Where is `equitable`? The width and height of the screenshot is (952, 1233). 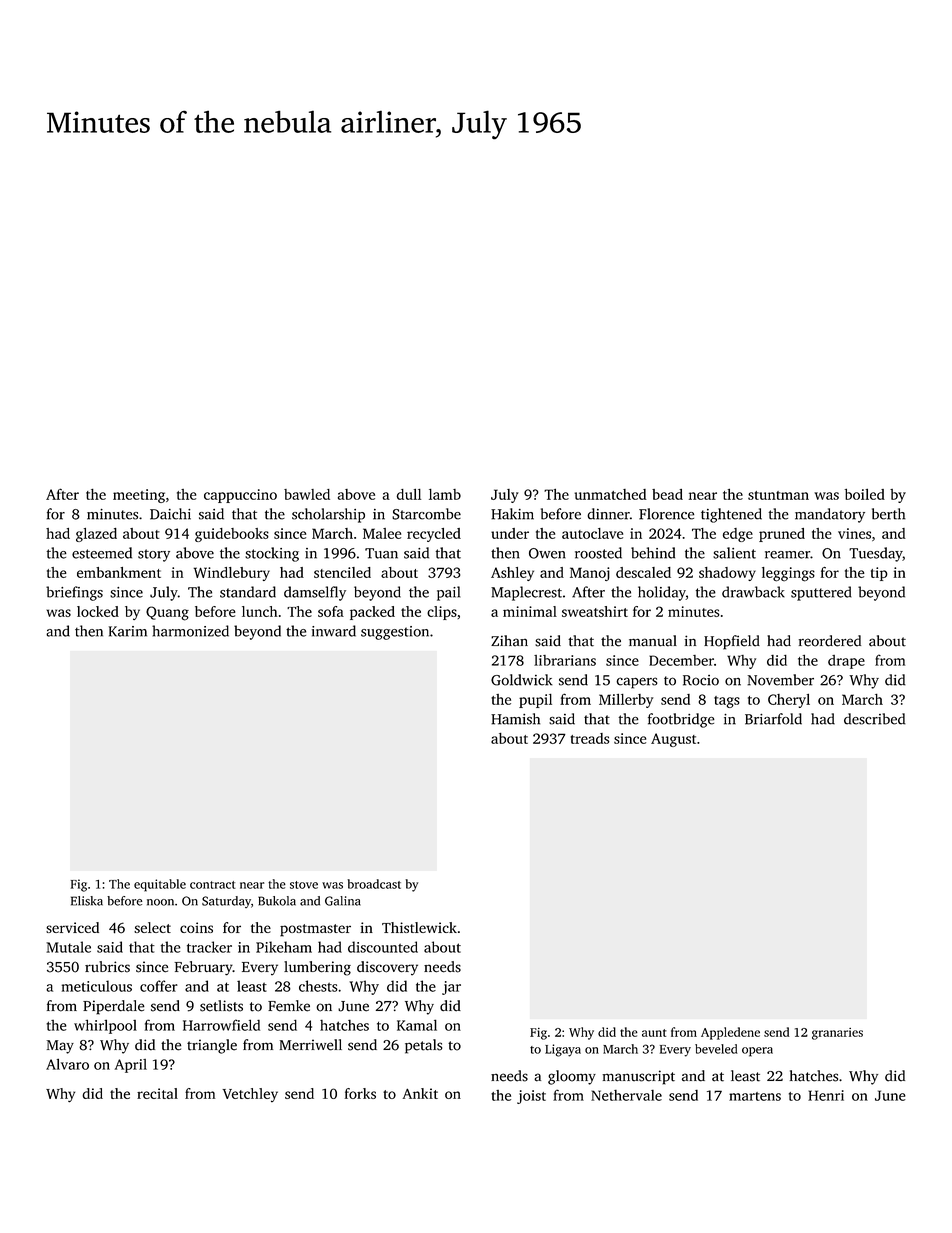
equitable is located at coordinates (160, 885).
